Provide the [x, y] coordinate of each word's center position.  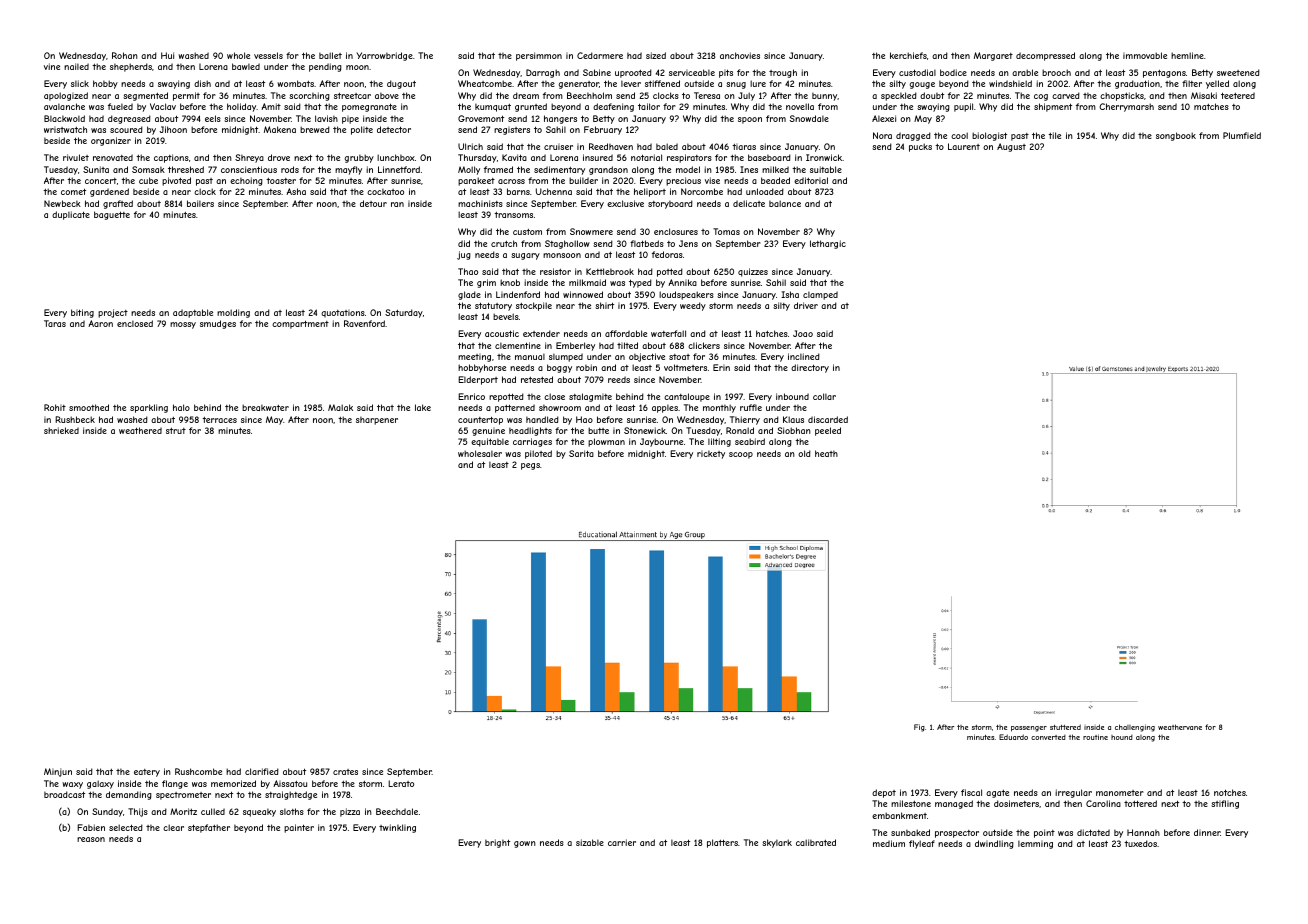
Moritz [183, 811]
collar [824, 396]
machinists [480, 203]
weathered [140, 430]
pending [325, 67]
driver [806, 305]
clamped [820, 295]
